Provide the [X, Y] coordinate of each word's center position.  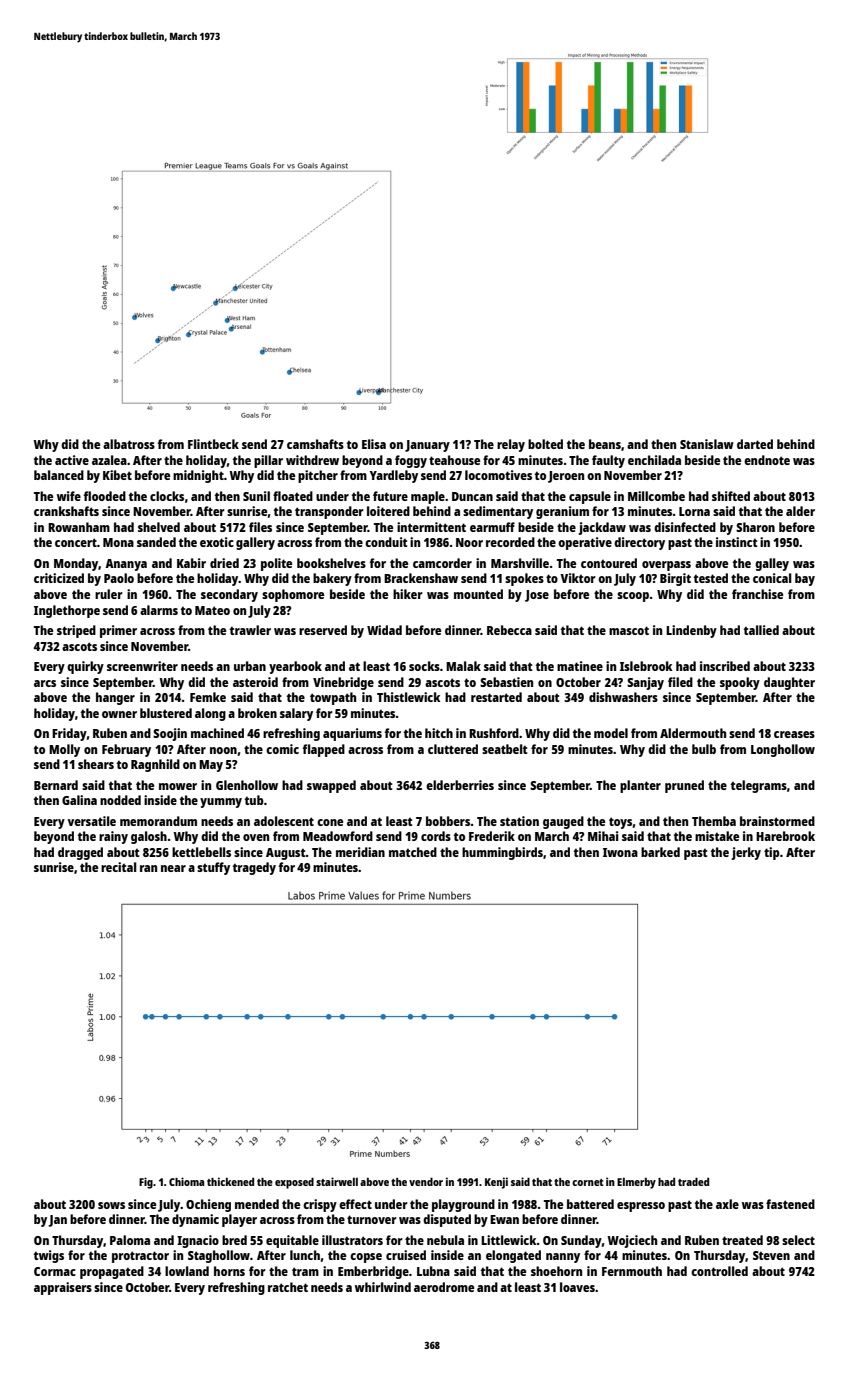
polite [276, 564]
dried [224, 563]
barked [660, 852]
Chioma [186, 1181]
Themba [714, 821]
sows [111, 1205]
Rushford [494, 733]
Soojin [170, 734]
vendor [426, 1181]
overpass [666, 566]
